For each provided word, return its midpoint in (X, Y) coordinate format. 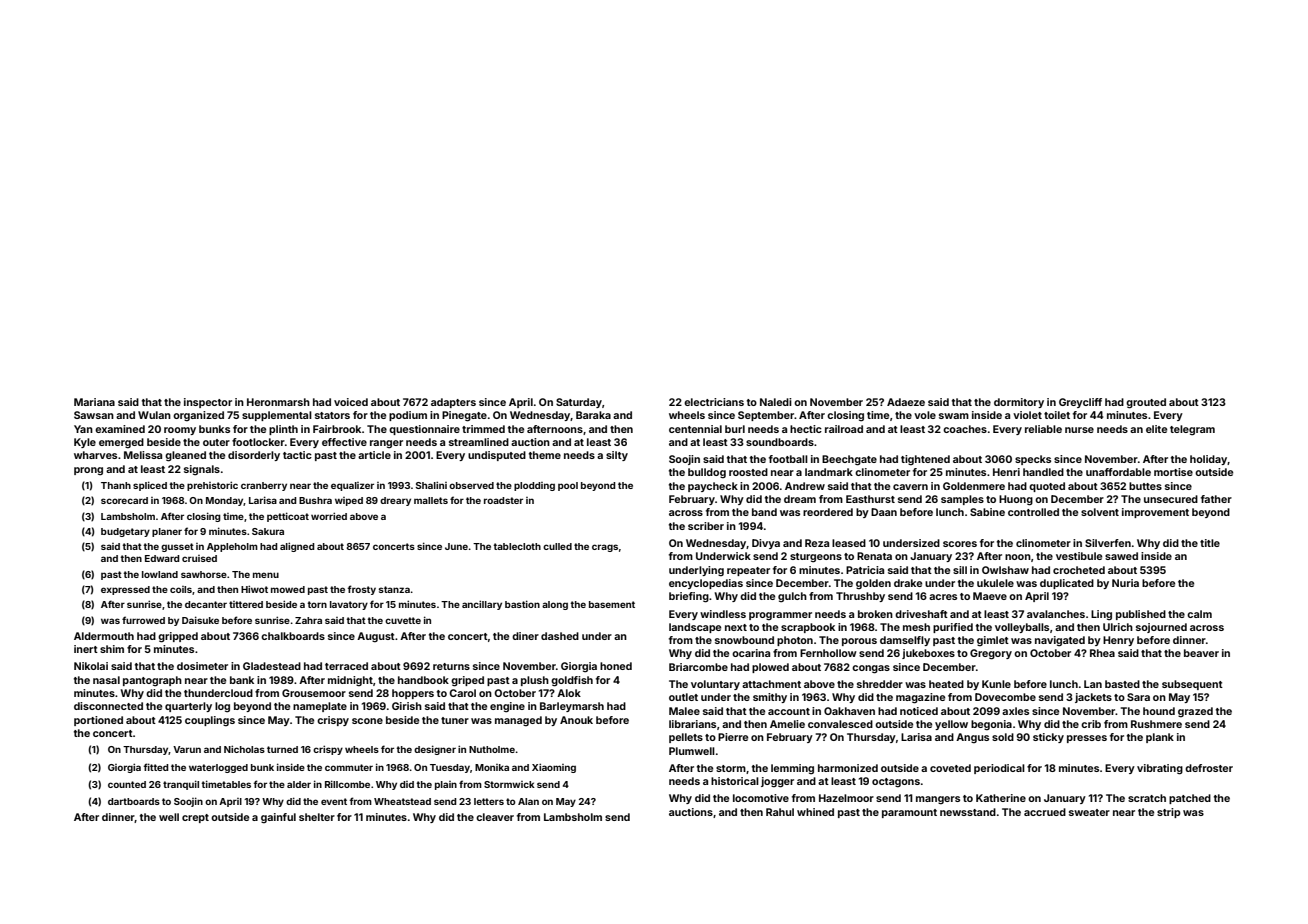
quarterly (188, 707)
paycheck (713, 487)
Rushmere (1156, 724)
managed (518, 721)
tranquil (181, 785)
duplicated (1067, 584)
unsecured (1171, 499)
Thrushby (860, 597)
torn (317, 604)
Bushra (315, 500)
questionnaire (424, 430)
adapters (453, 403)
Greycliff (1080, 403)
